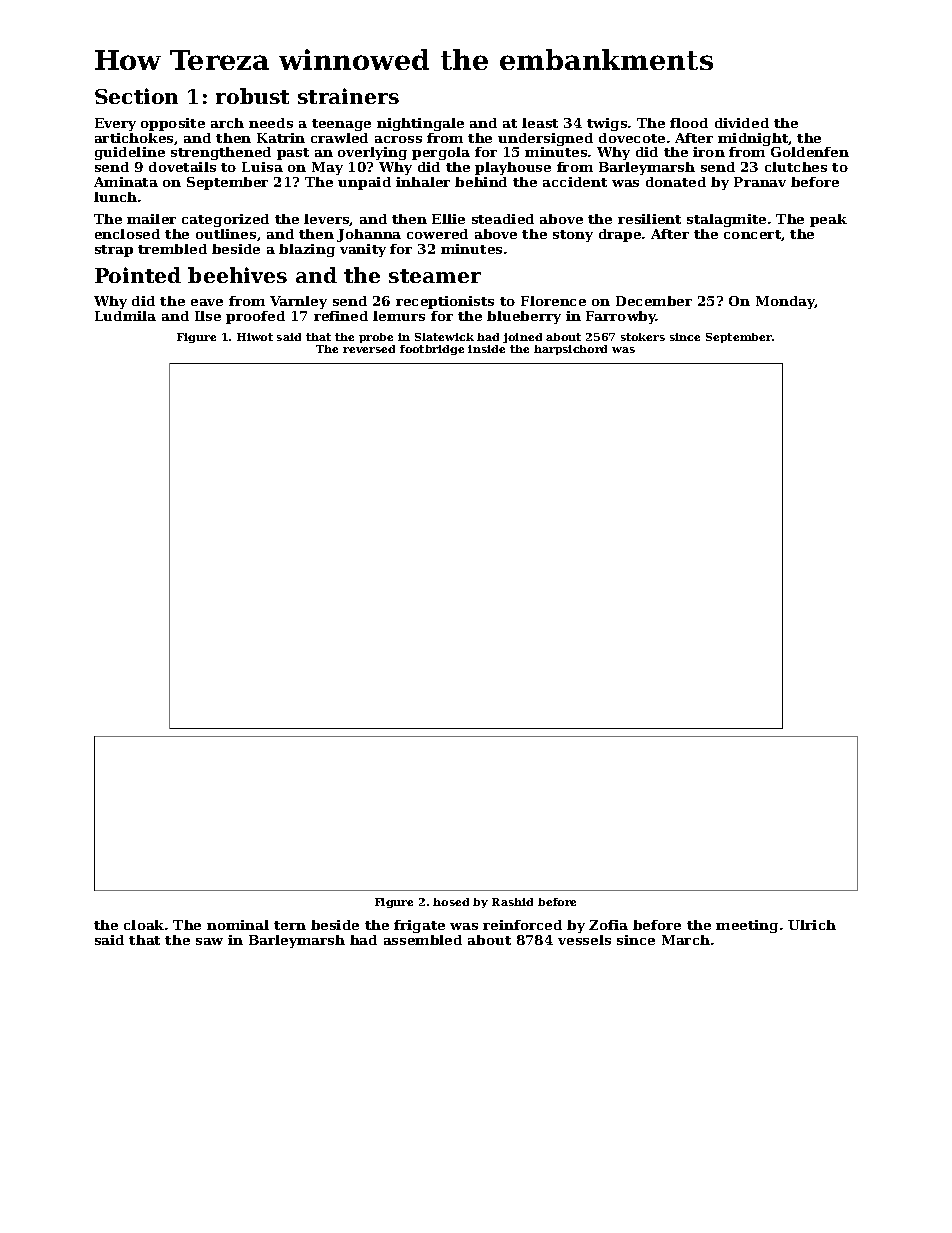 This document has width=952, height=1233. I want to click on nominal, so click(238, 925).
